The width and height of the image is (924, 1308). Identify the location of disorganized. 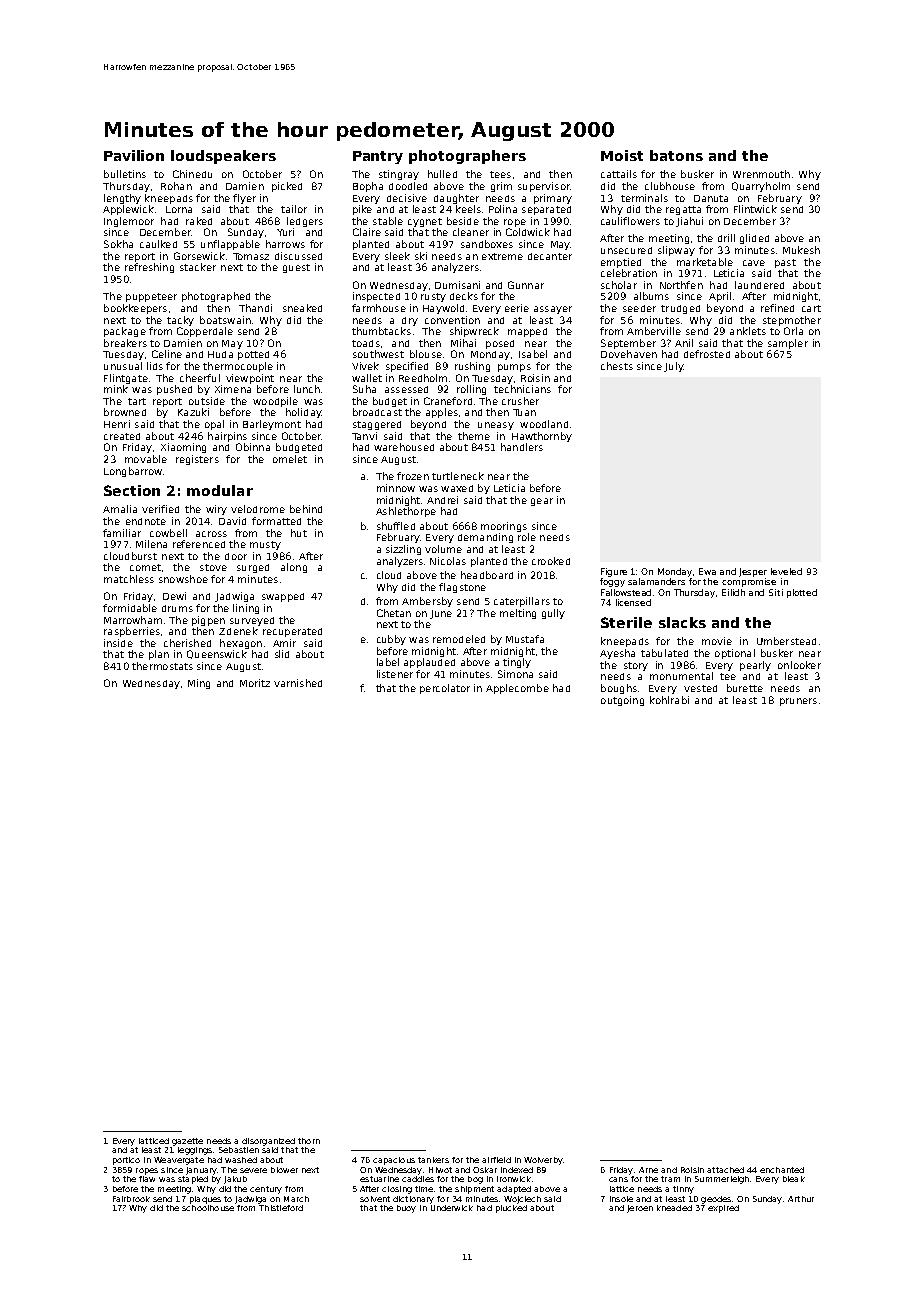
(268, 1142).
